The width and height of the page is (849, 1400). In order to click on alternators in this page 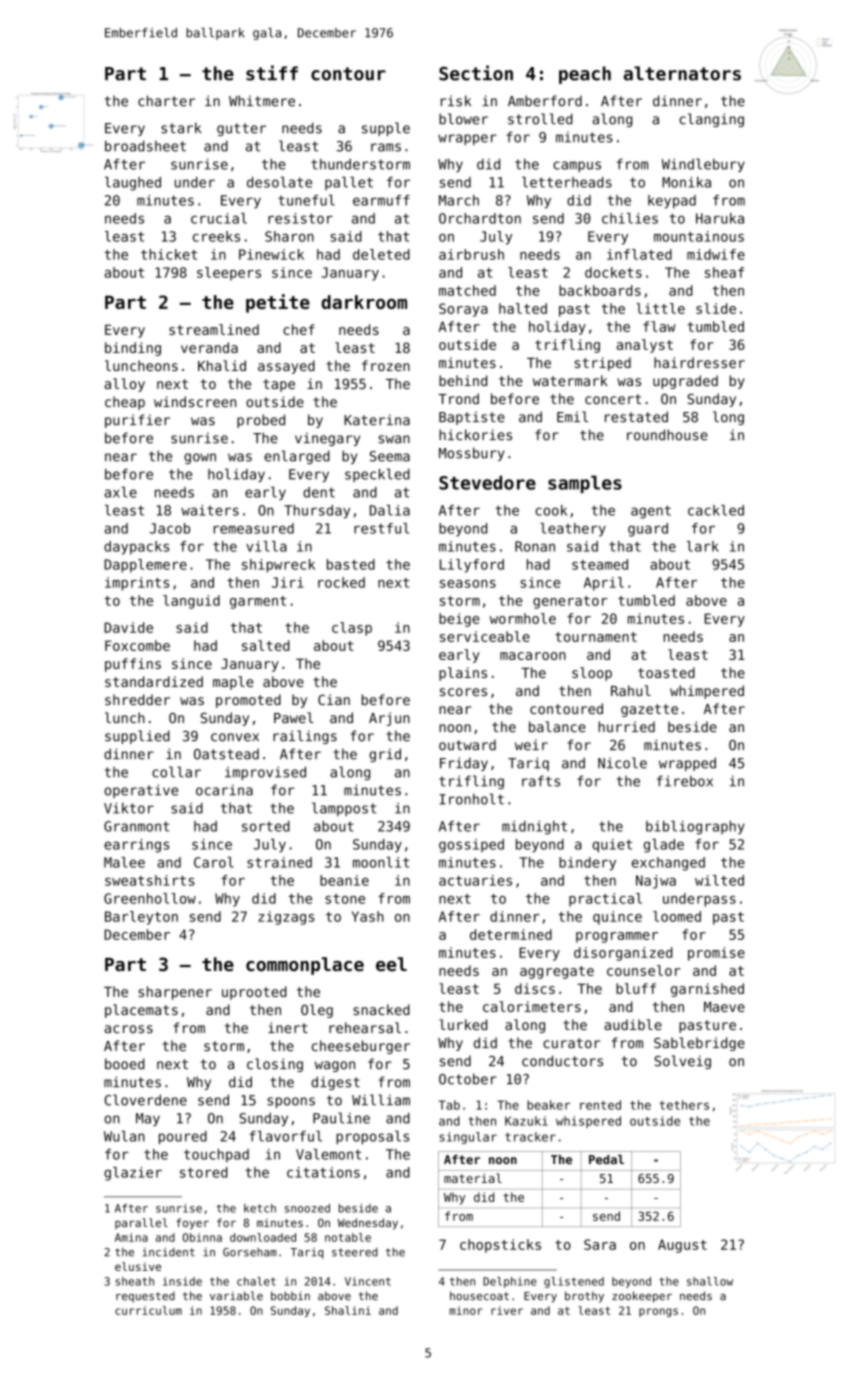, I will do `click(682, 73)`.
